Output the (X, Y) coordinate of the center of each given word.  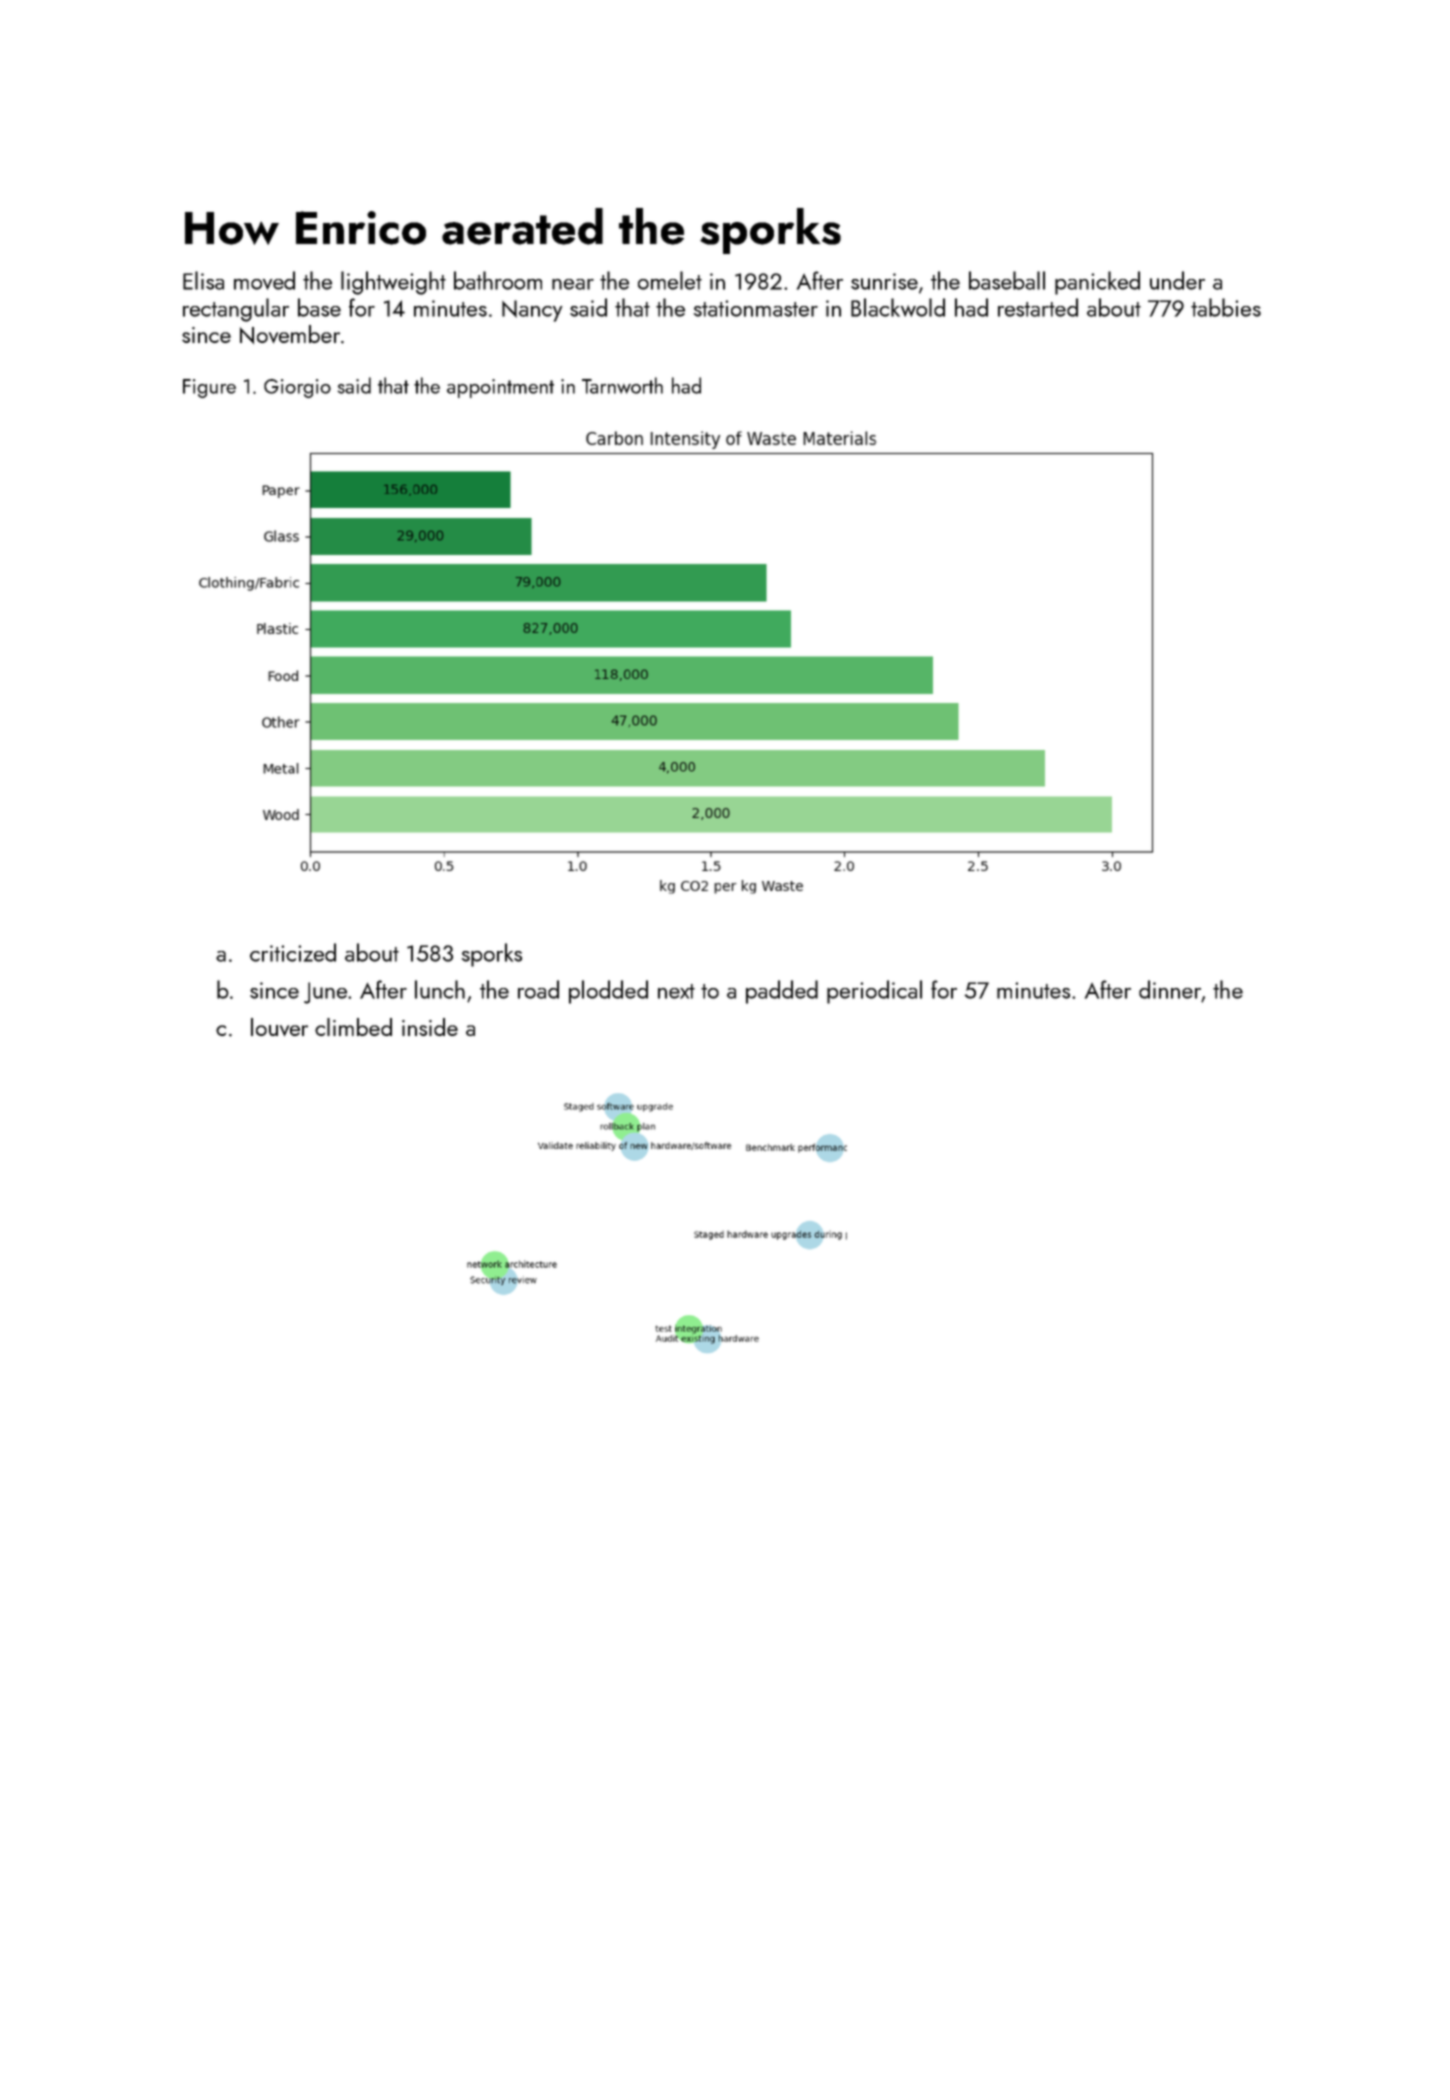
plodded (608, 992)
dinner (1170, 989)
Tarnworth (622, 385)
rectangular (236, 310)
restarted (1038, 307)
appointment (500, 388)
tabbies (1226, 307)
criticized (293, 952)
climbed (353, 1027)
